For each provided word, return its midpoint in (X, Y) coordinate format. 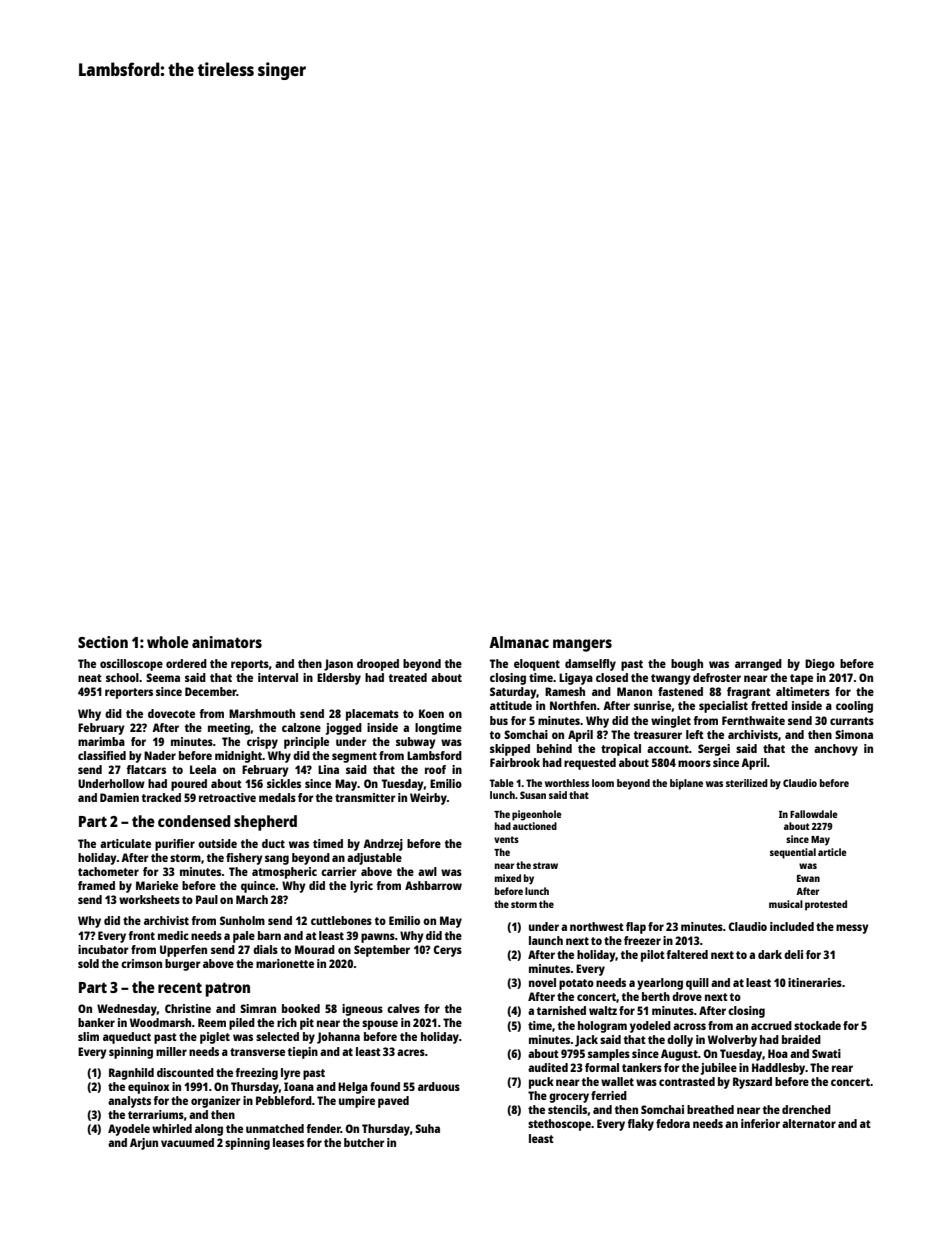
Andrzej (383, 845)
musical (786, 904)
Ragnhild (131, 1074)
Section (103, 642)
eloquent (537, 665)
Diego (820, 665)
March (252, 899)
